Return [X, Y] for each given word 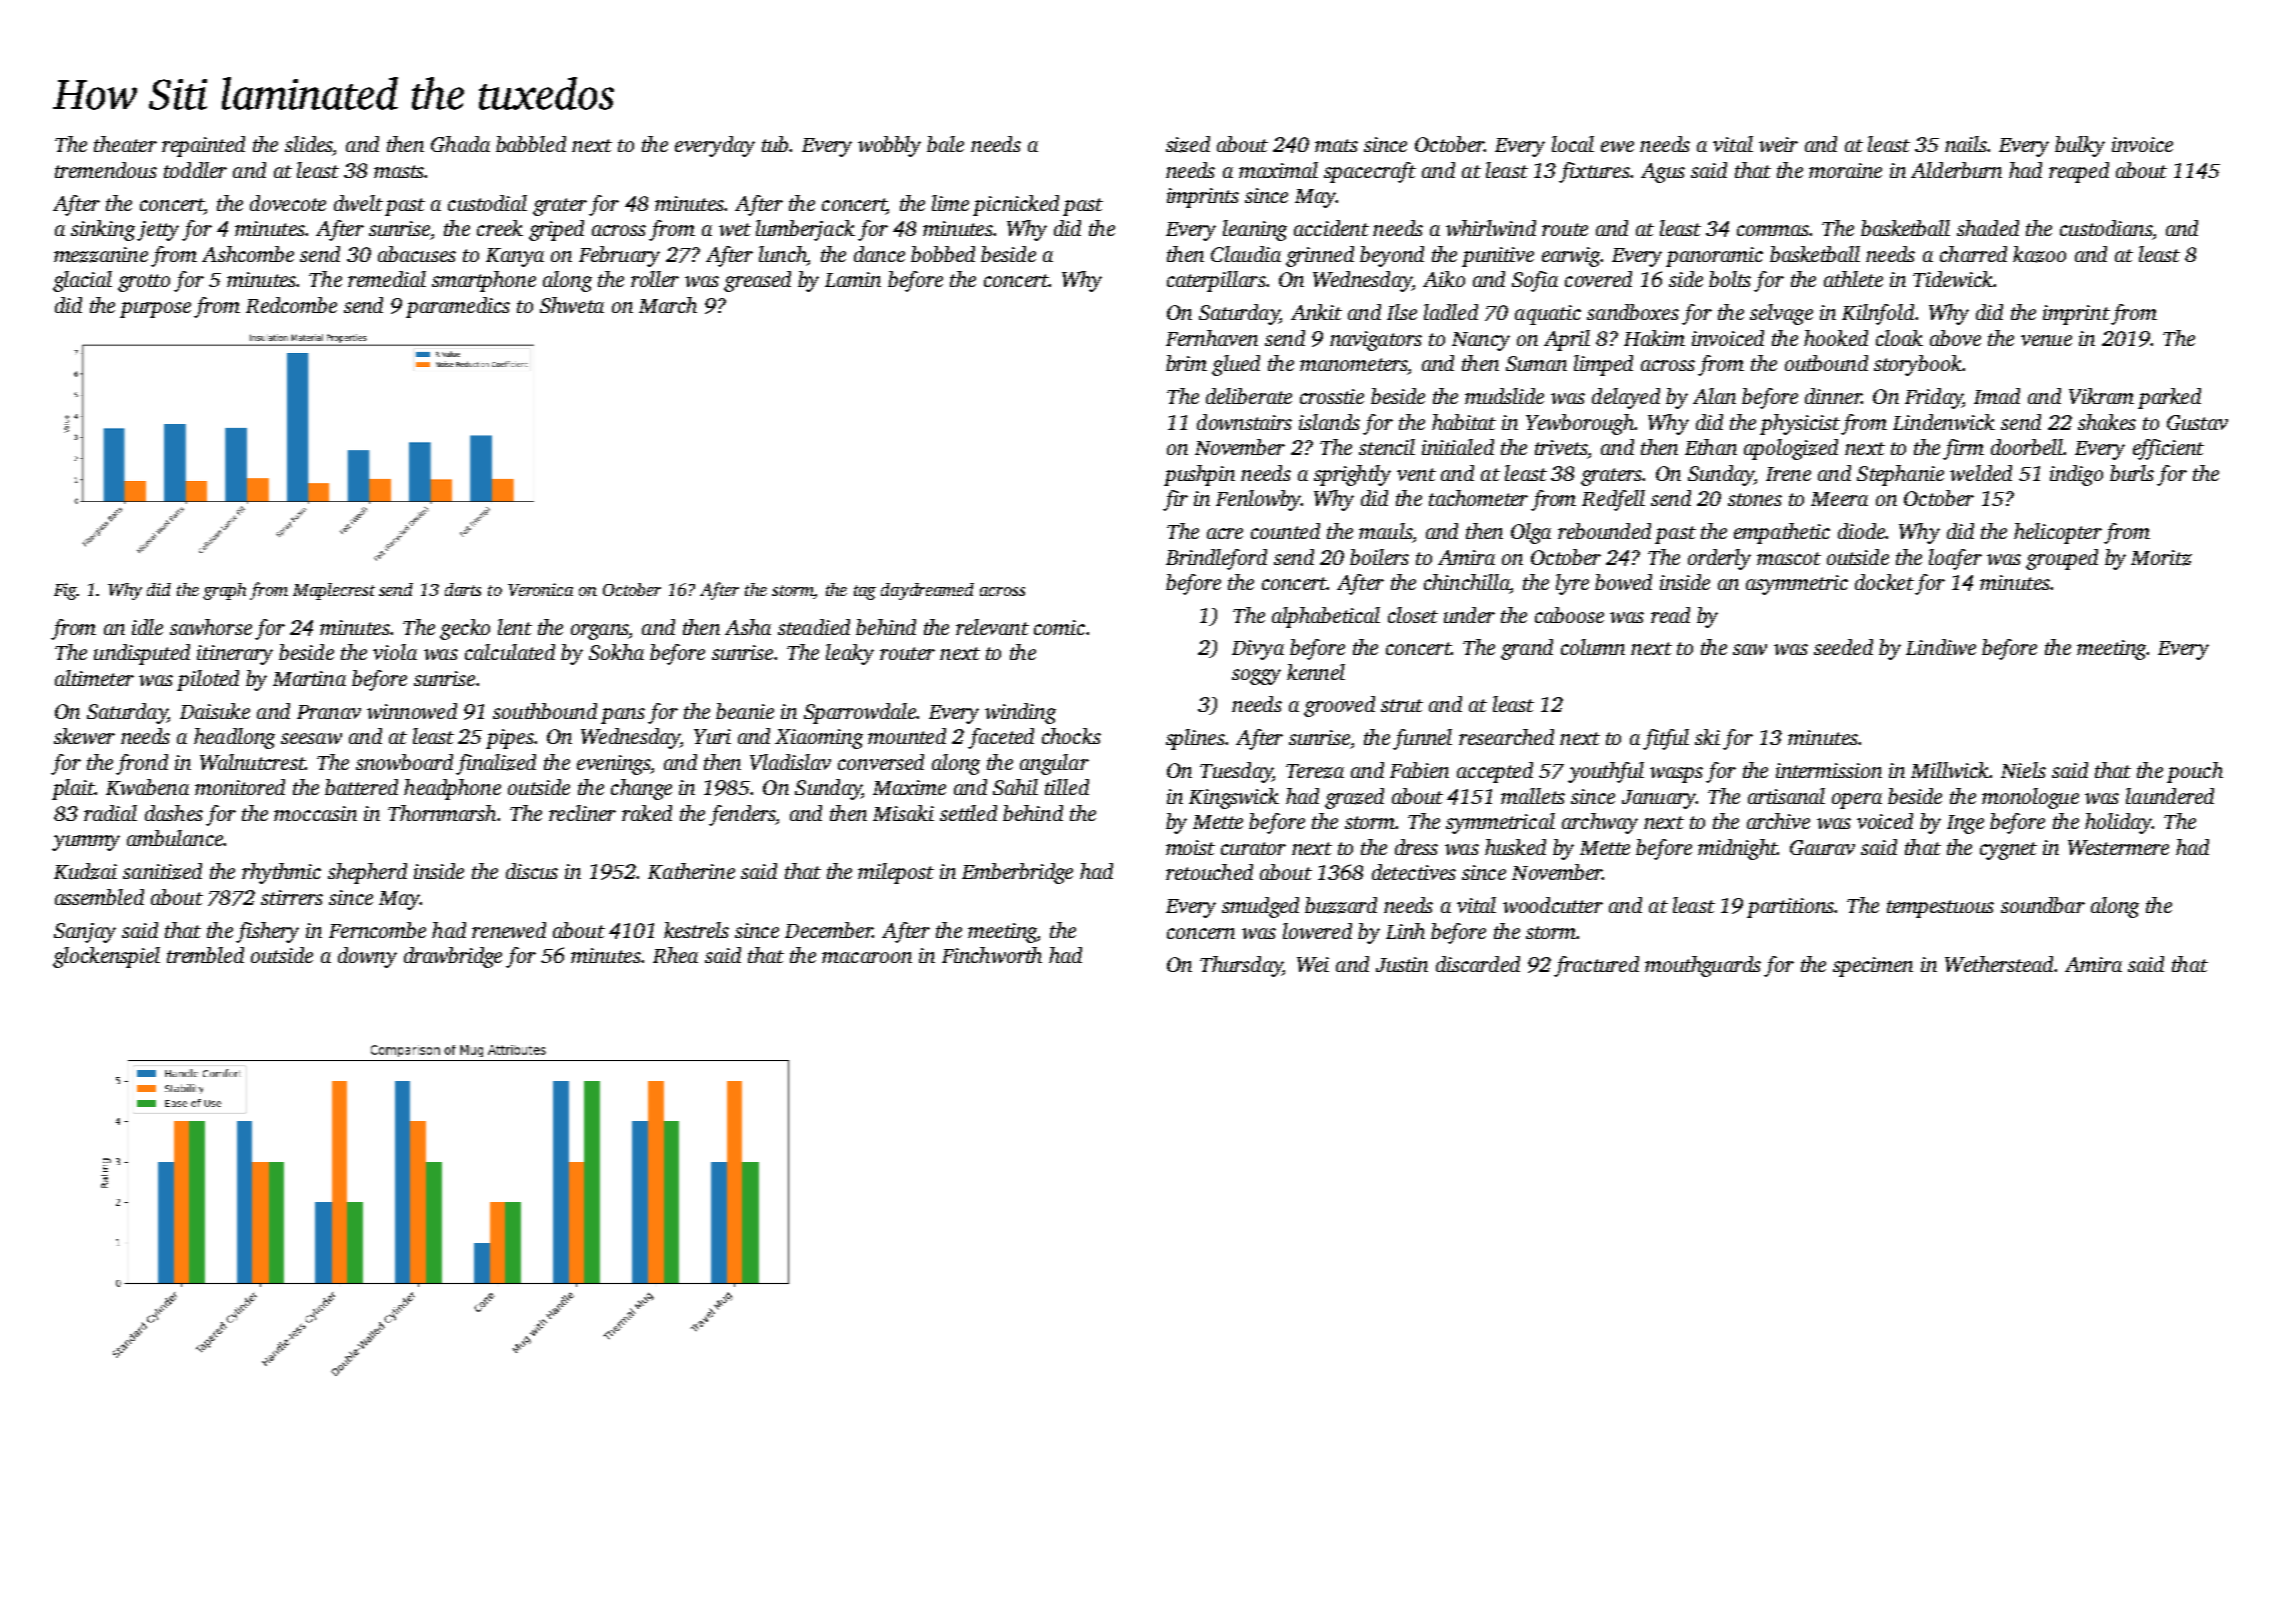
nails [1966, 144]
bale [945, 144]
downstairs [1244, 422]
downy [367, 957]
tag [865, 592]
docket [1884, 582]
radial [110, 813]
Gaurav [1822, 847]
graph [224, 591]
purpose [155, 310]
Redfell [1613, 500]
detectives [1414, 872]
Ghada [460, 144]
